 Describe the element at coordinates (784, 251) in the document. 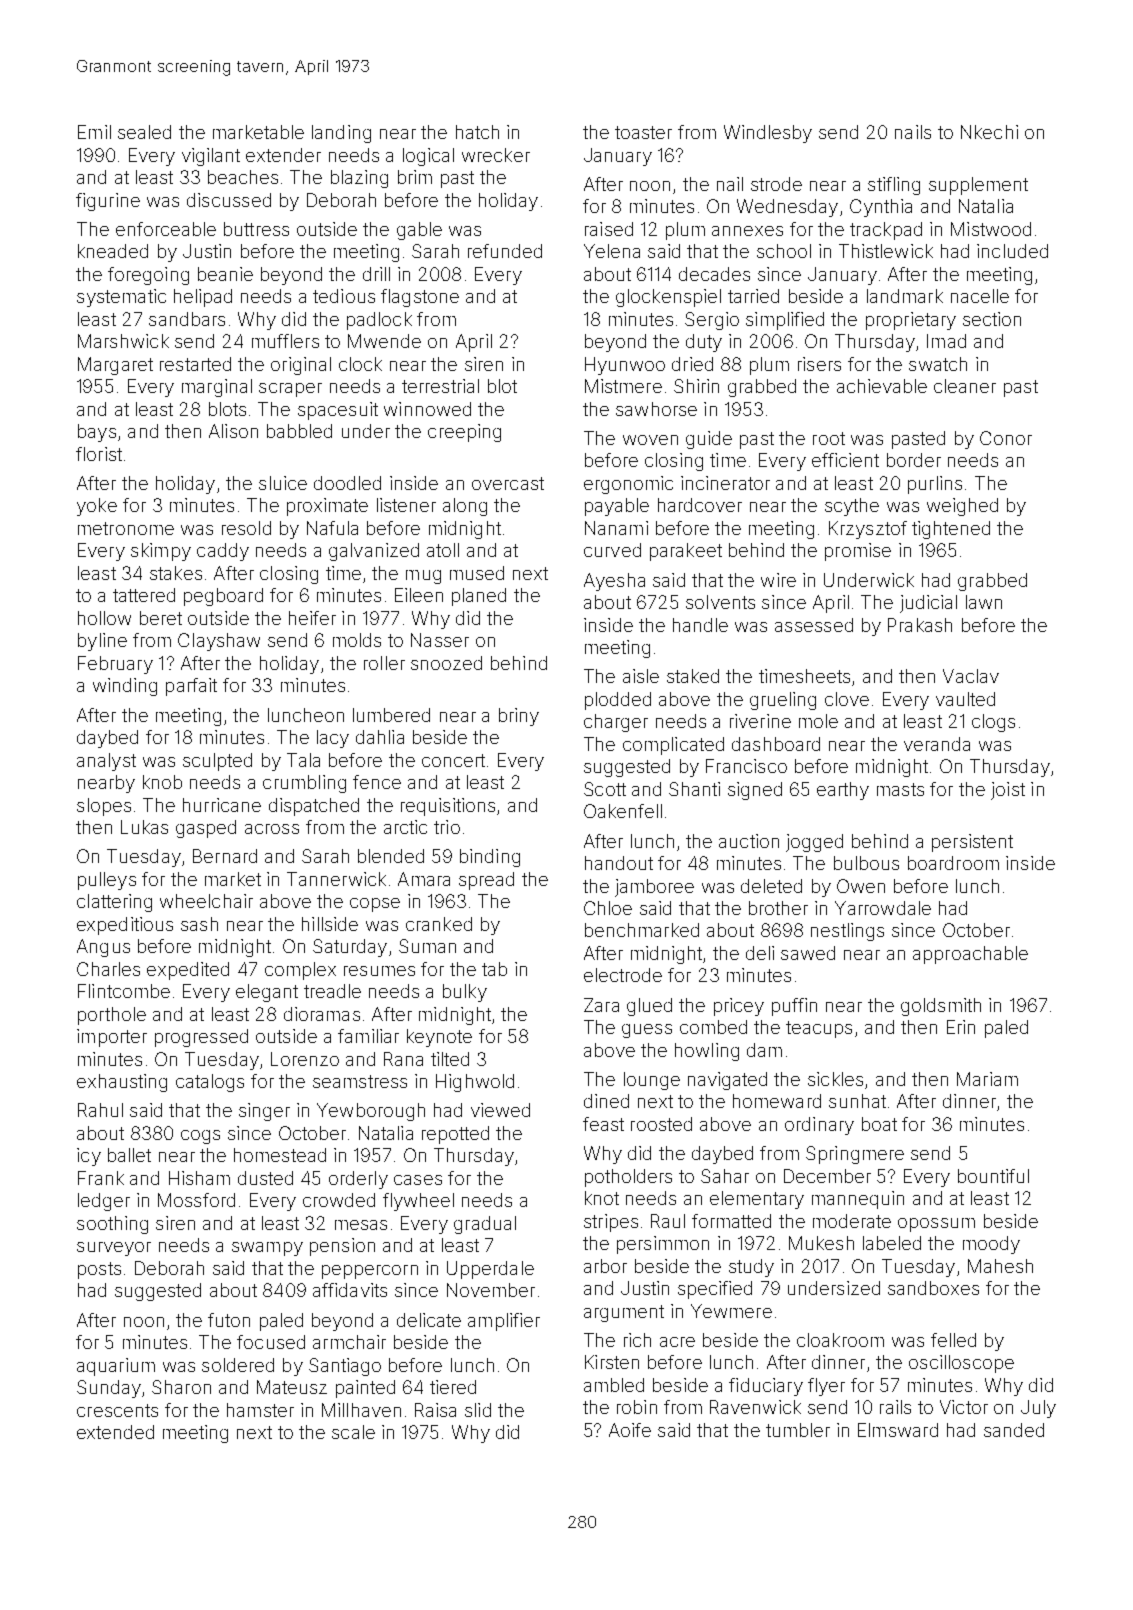

I see `school` at that location.
